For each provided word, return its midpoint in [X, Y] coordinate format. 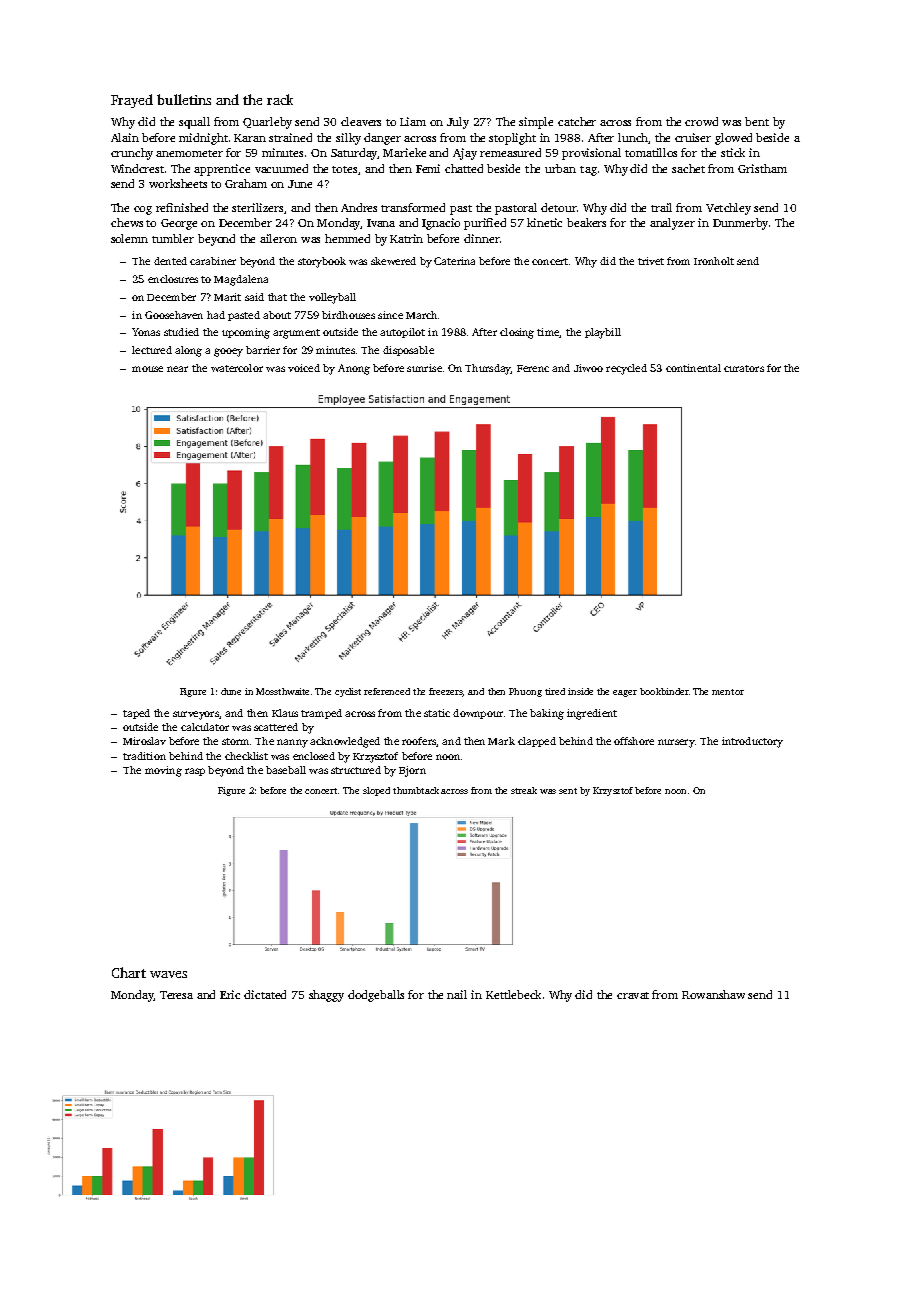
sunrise [424, 368]
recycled [626, 369]
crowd [701, 121]
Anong [354, 369]
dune [231, 691]
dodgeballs [376, 996]
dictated [265, 994]
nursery [676, 743]
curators [744, 368]
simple [536, 123]
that [277, 297]
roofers [419, 741]
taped [136, 714]
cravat [633, 995]
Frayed [132, 101]
